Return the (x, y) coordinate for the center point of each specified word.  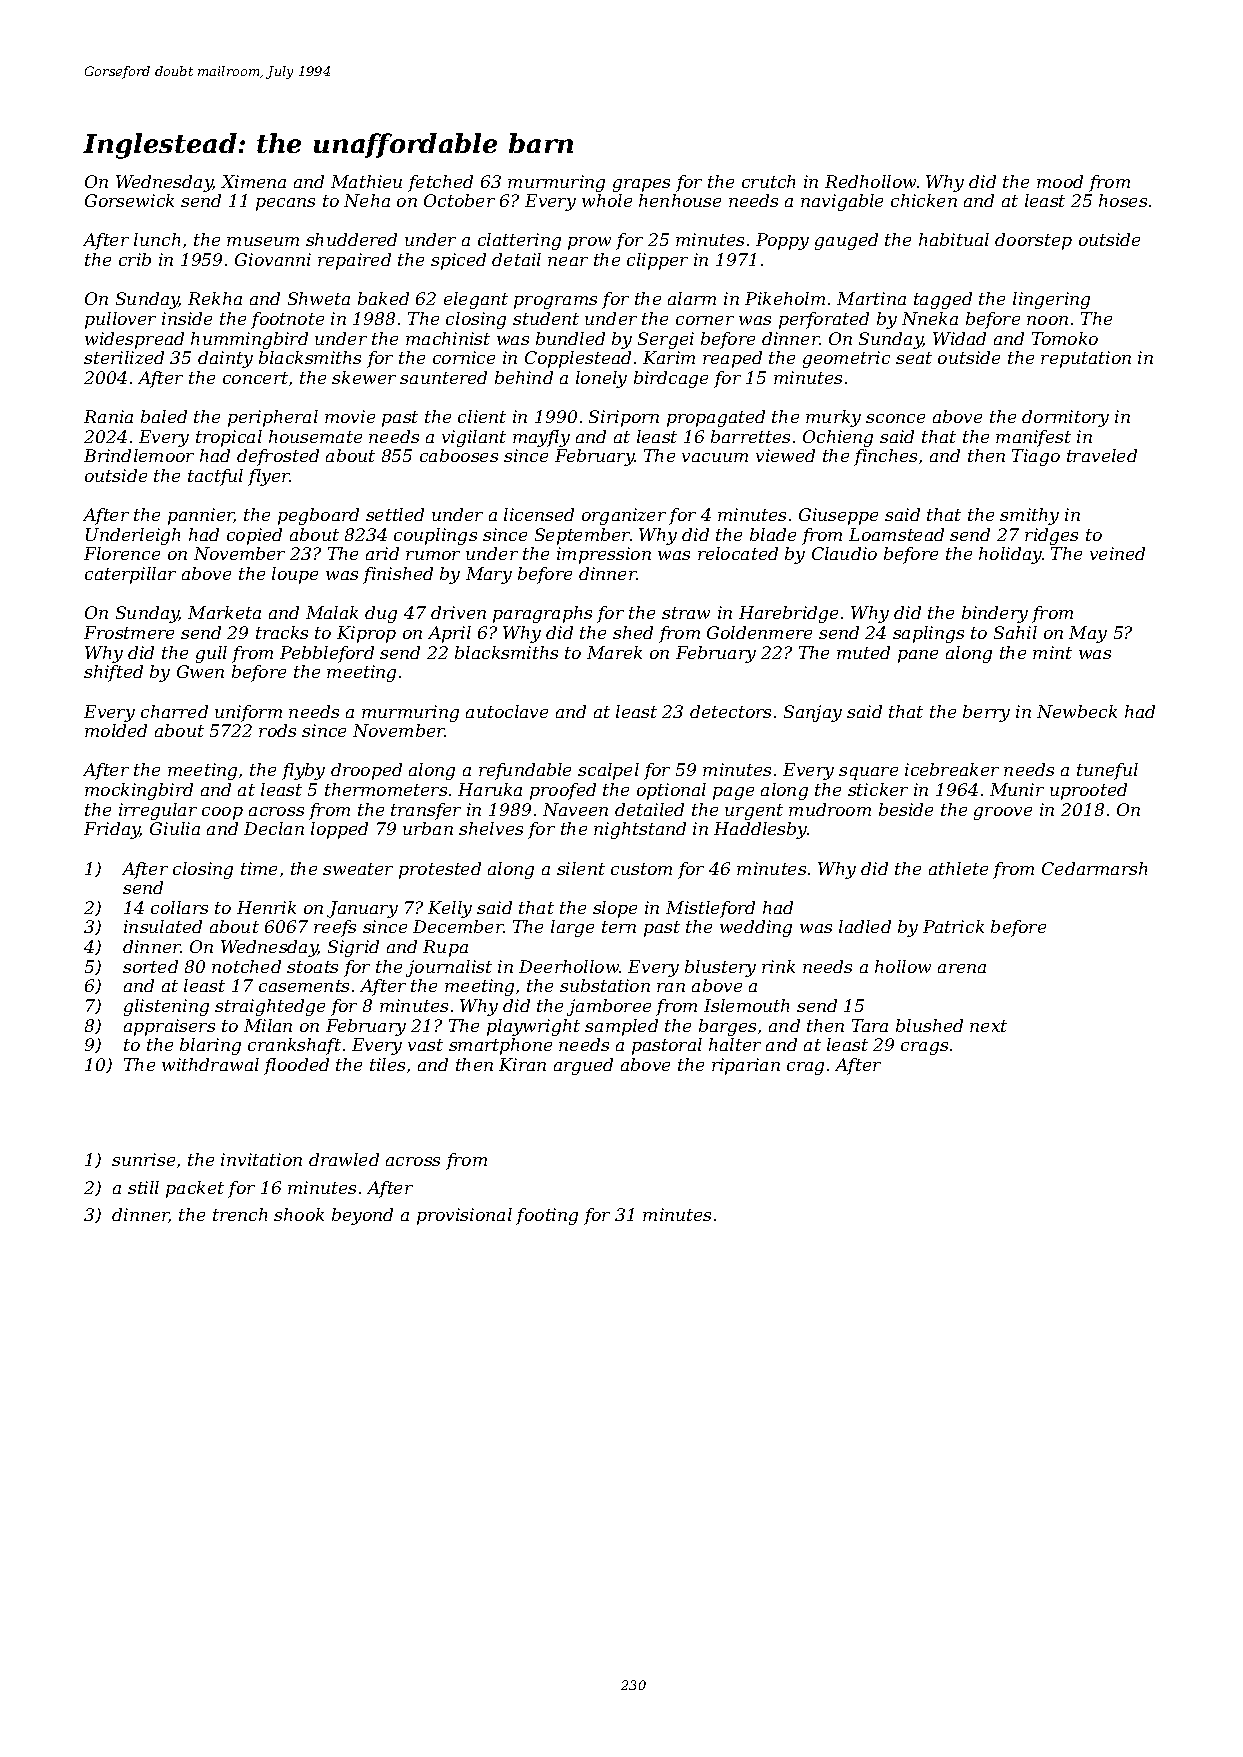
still (143, 1187)
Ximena (253, 181)
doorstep (1033, 241)
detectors (730, 711)
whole (607, 200)
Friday (112, 830)
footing (547, 1216)
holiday (1010, 555)
